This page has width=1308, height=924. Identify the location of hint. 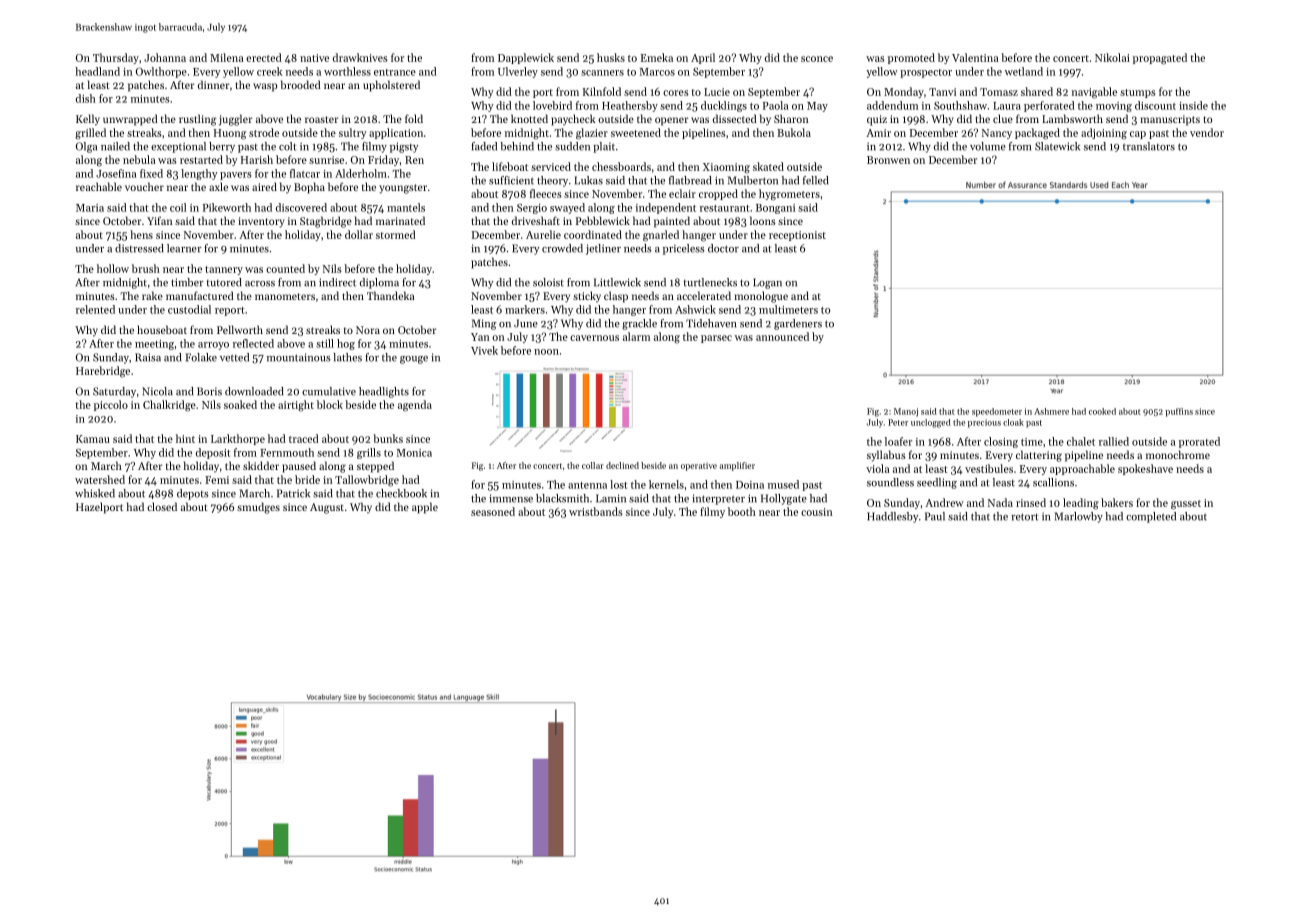
(185, 438).
